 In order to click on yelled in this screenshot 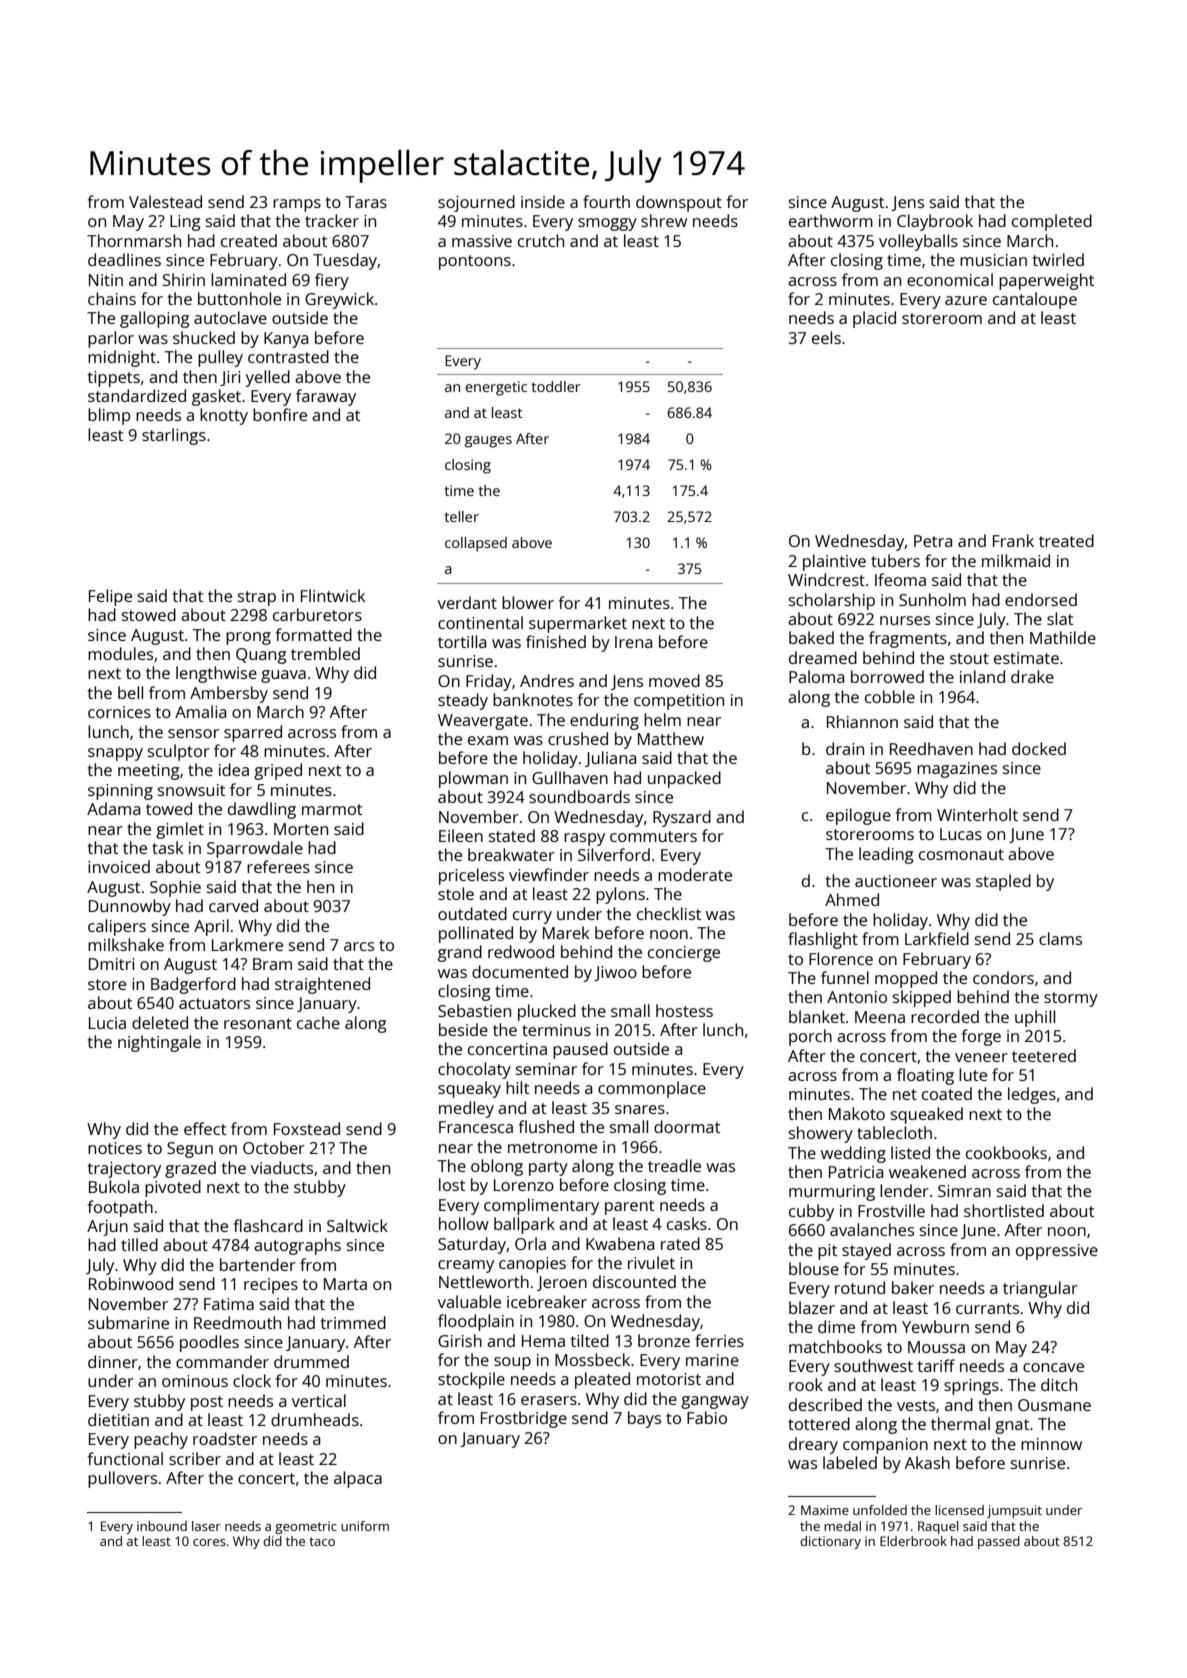, I will do `click(268, 378)`.
